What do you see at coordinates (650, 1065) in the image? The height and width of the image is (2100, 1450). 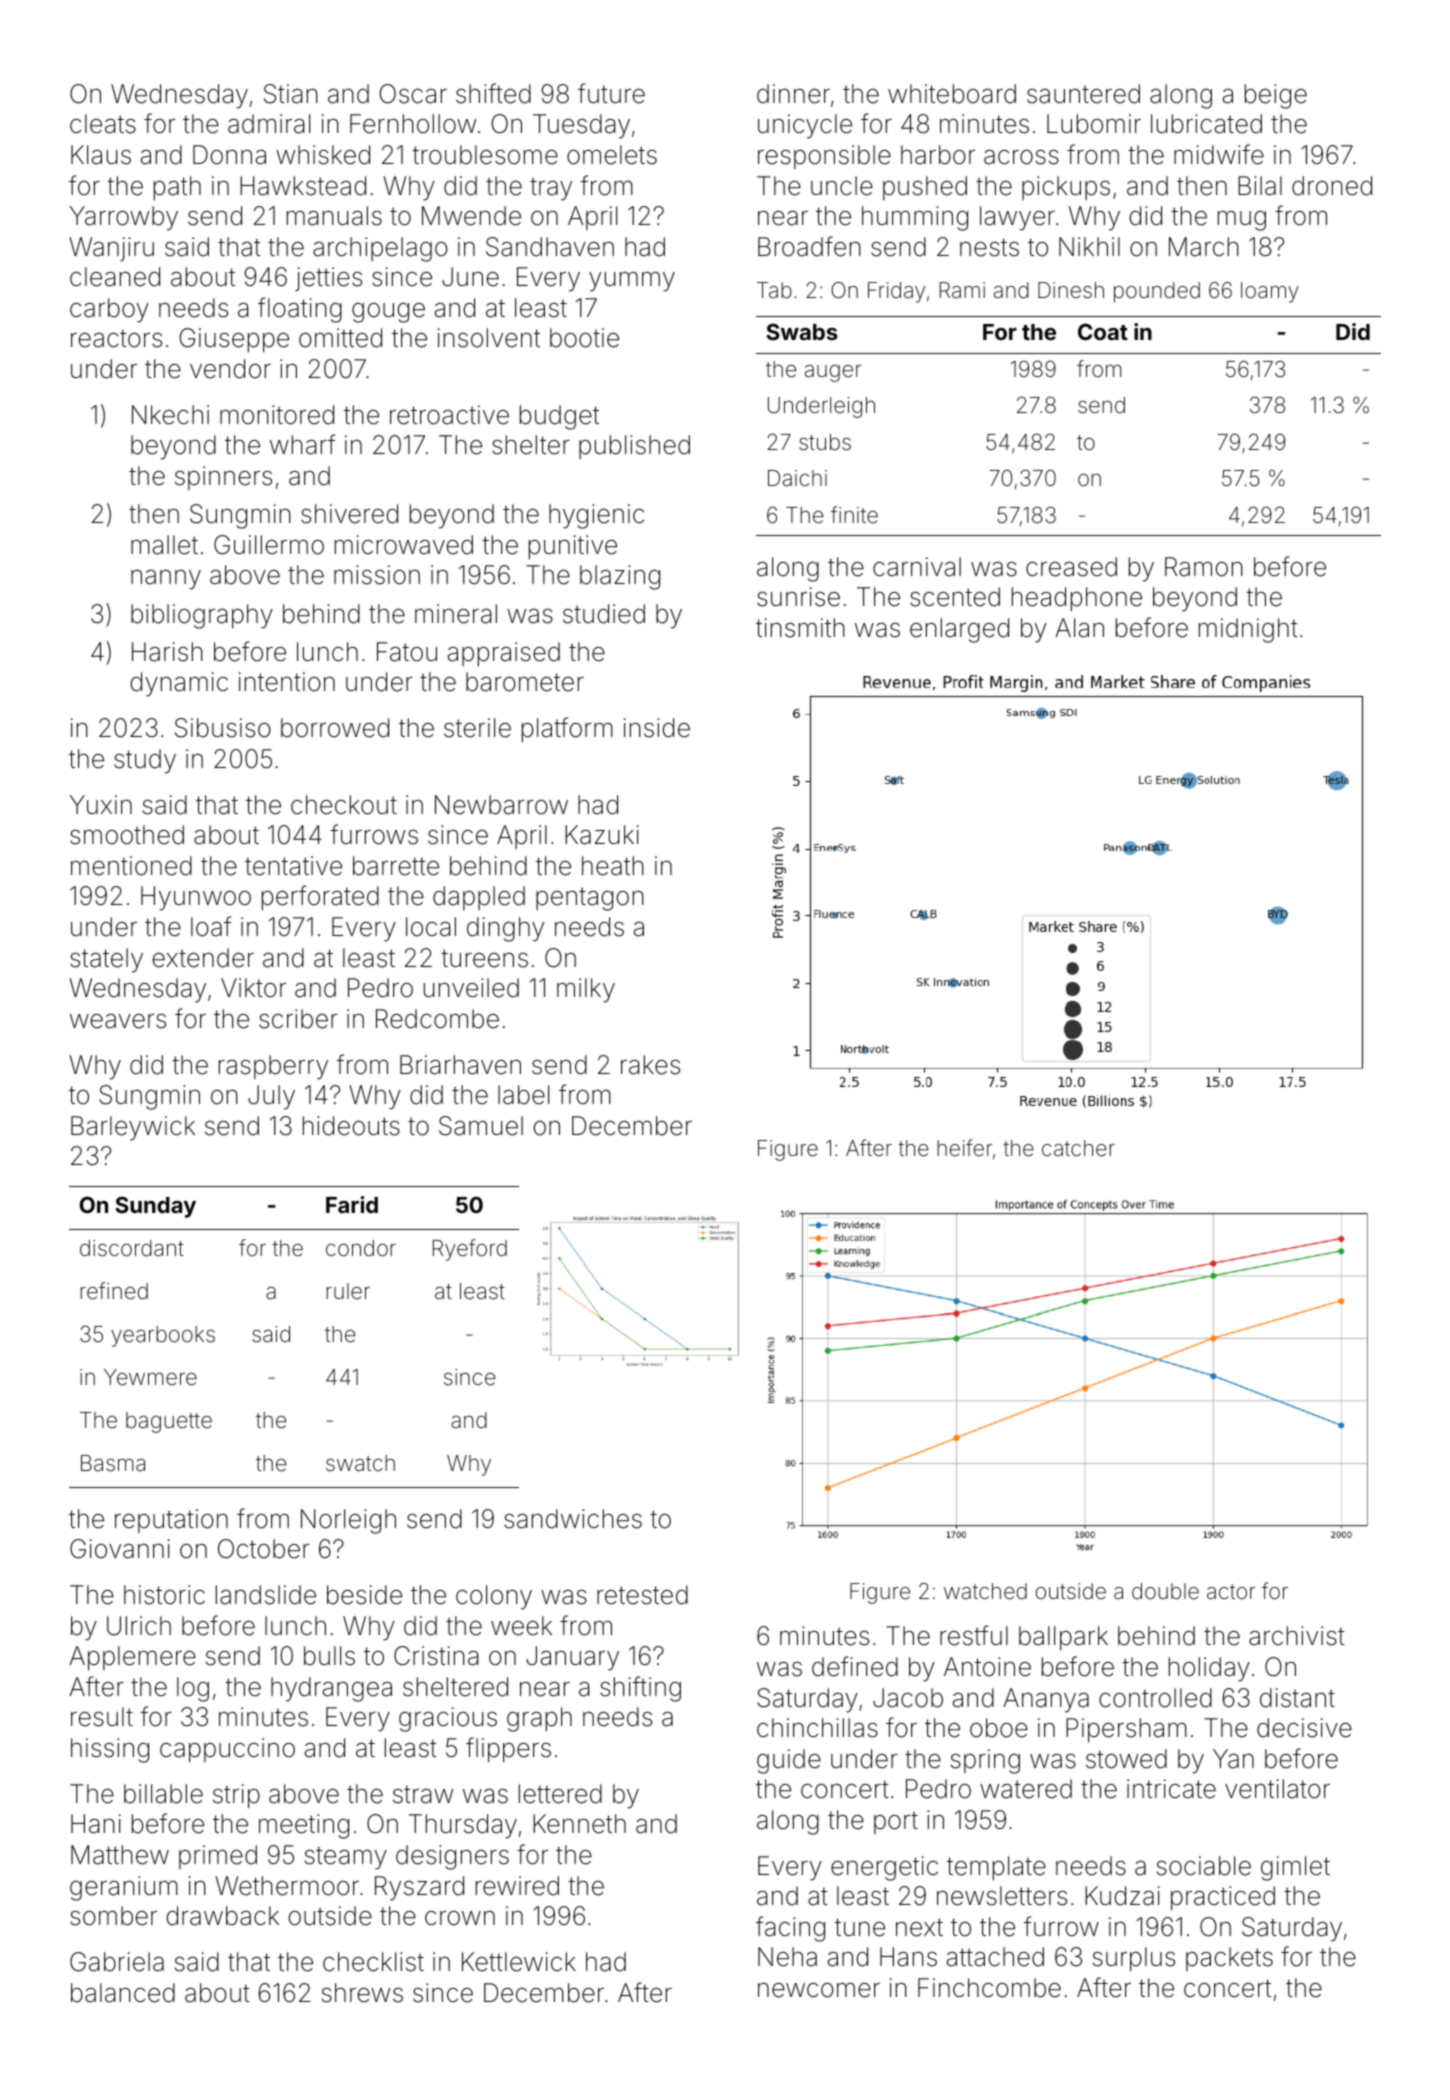 I see `rakes` at bounding box center [650, 1065].
